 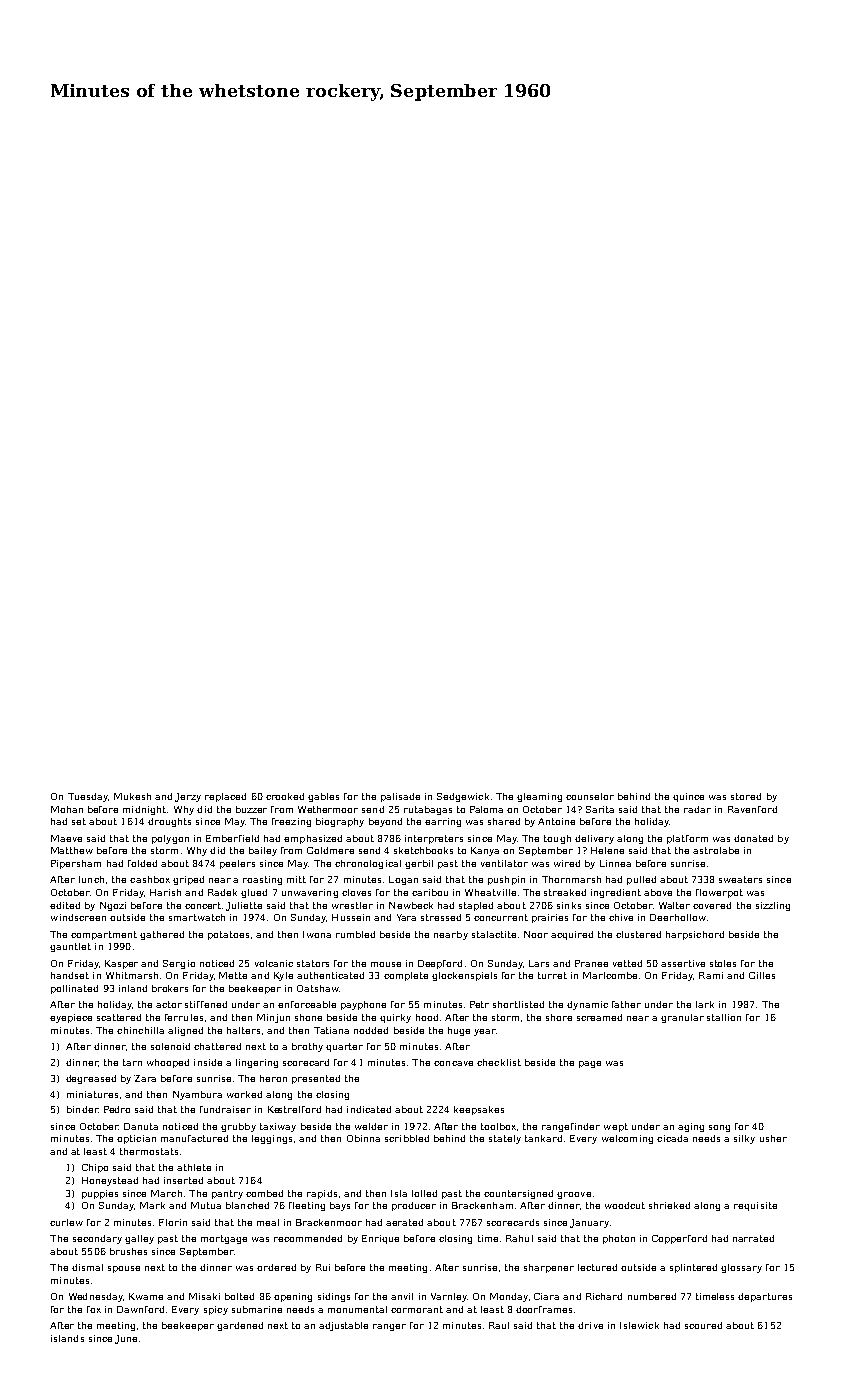 I want to click on Islewick, so click(x=639, y=1325).
